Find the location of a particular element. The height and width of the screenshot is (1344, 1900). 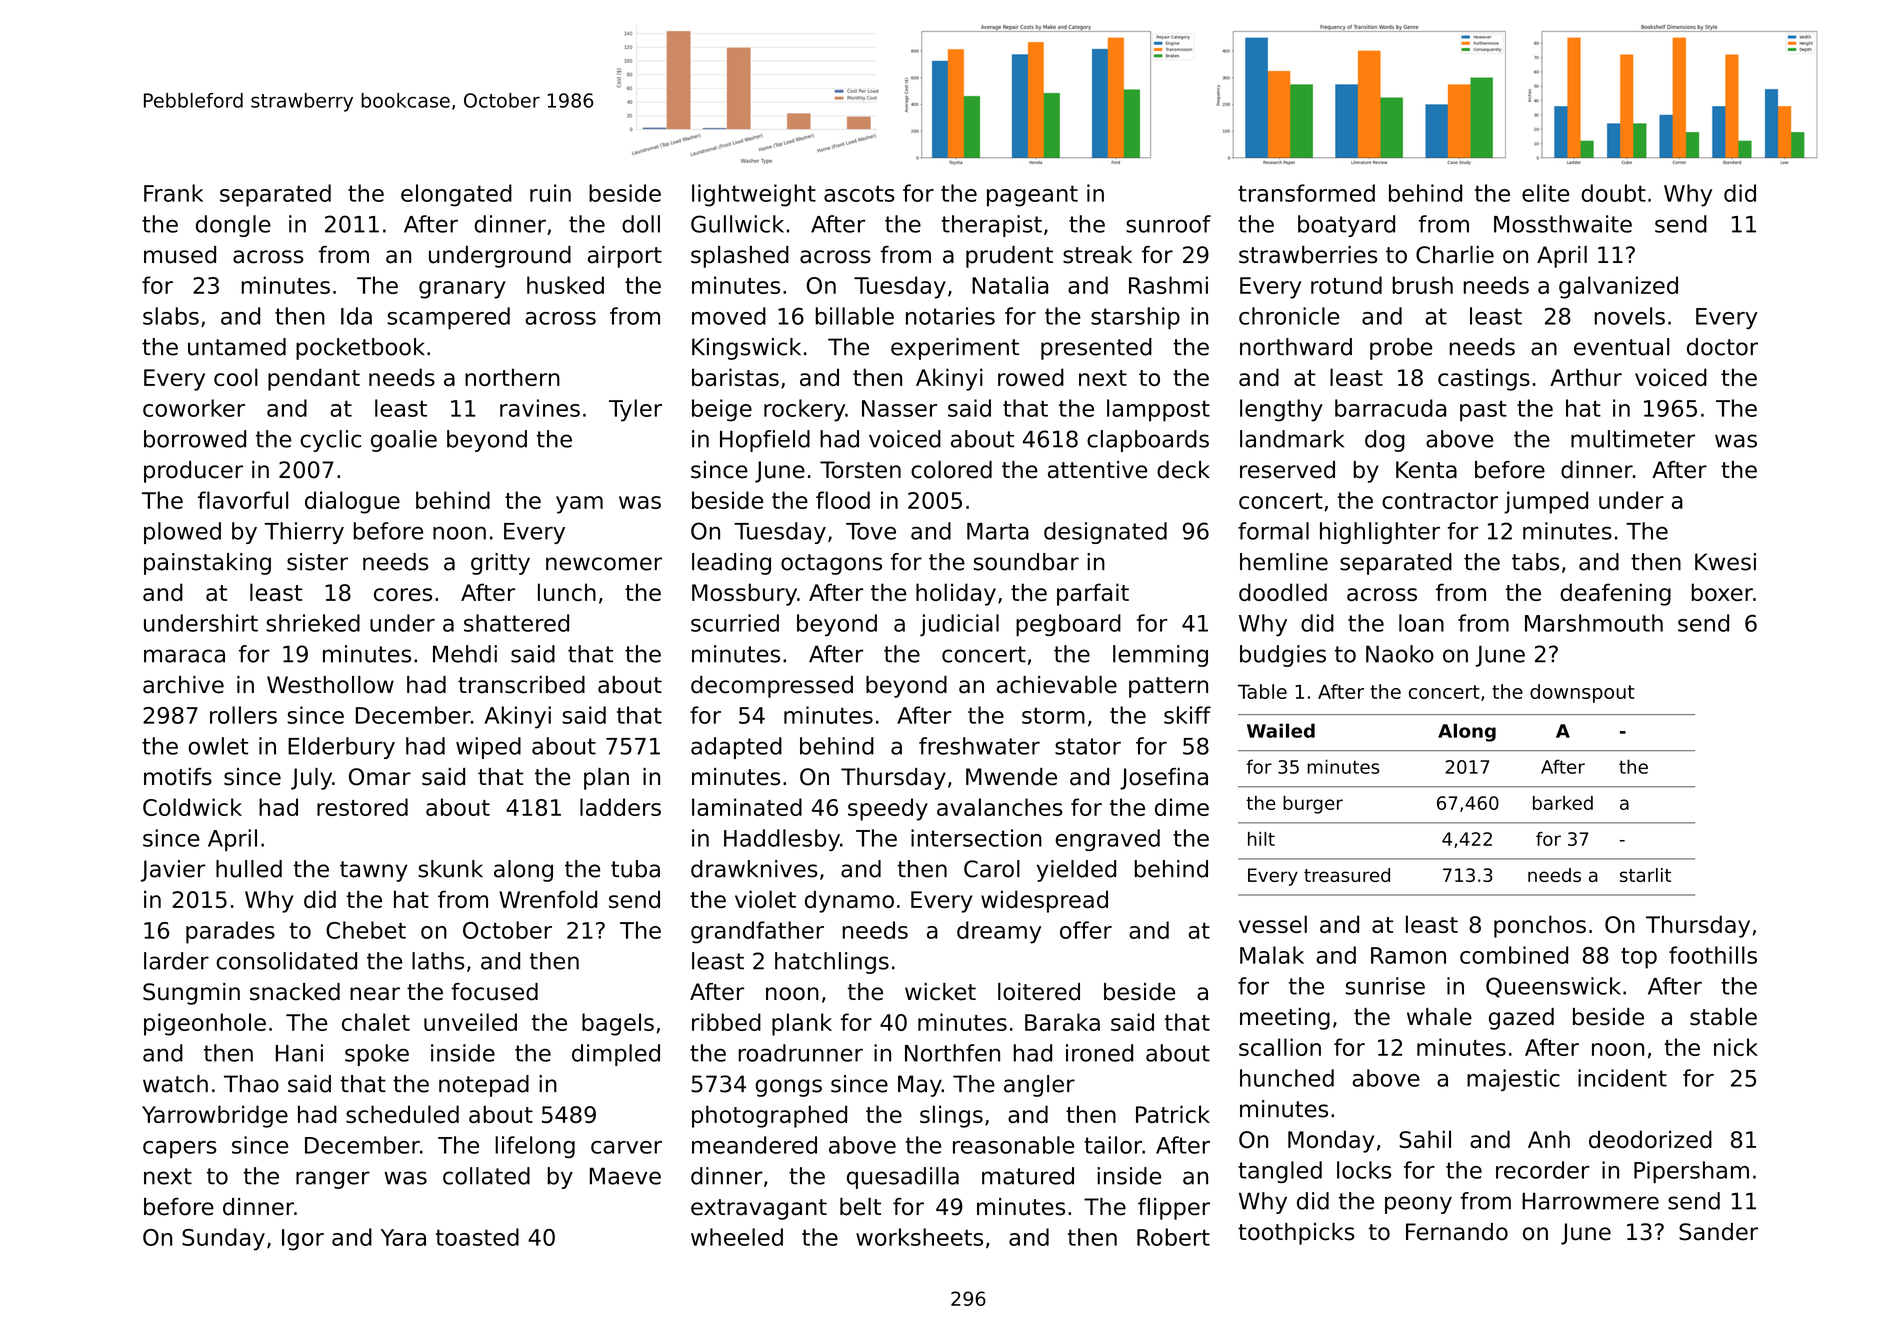

multimeter is located at coordinates (1633, 439).
